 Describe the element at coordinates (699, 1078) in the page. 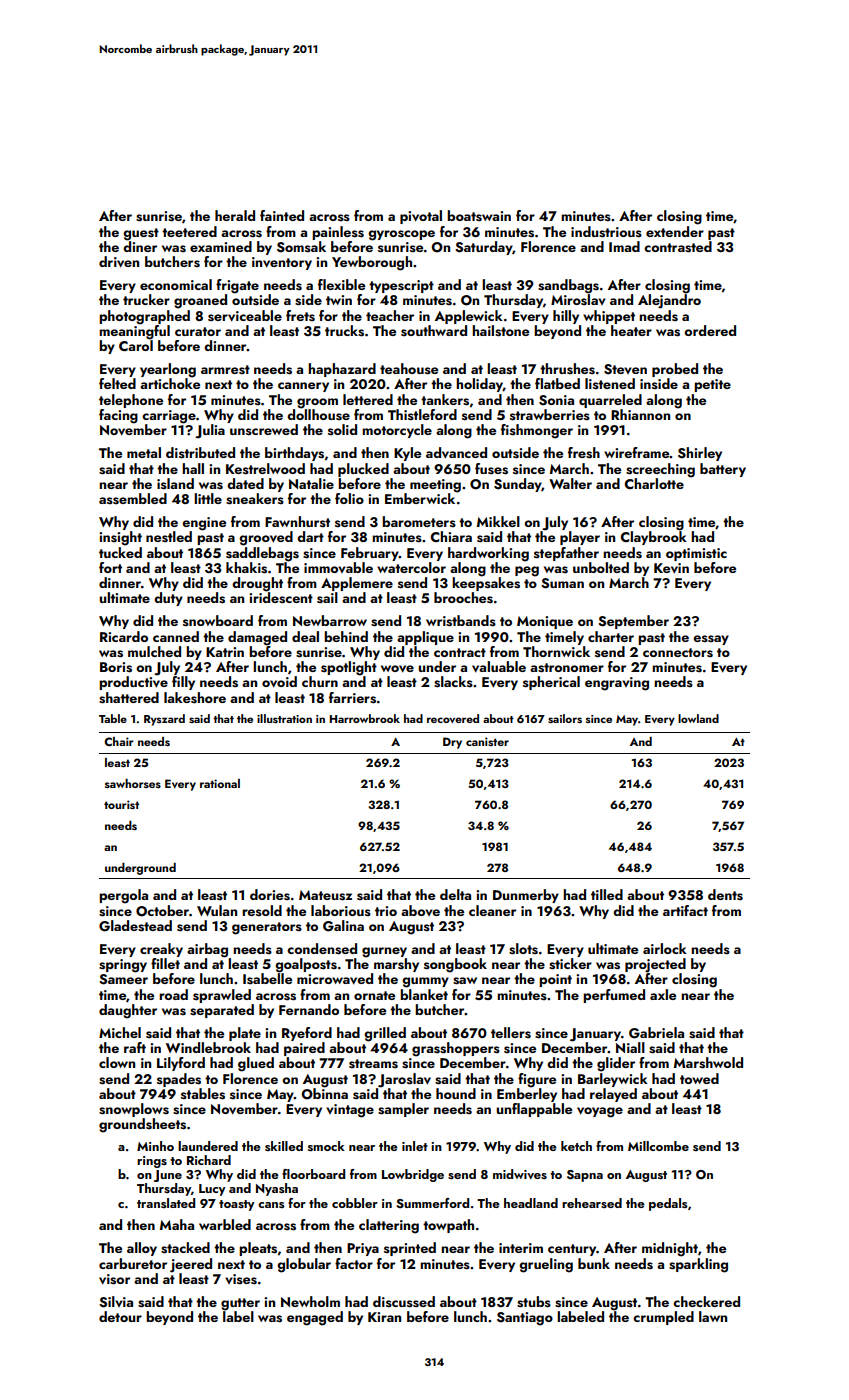

I see `towed` at that location.
